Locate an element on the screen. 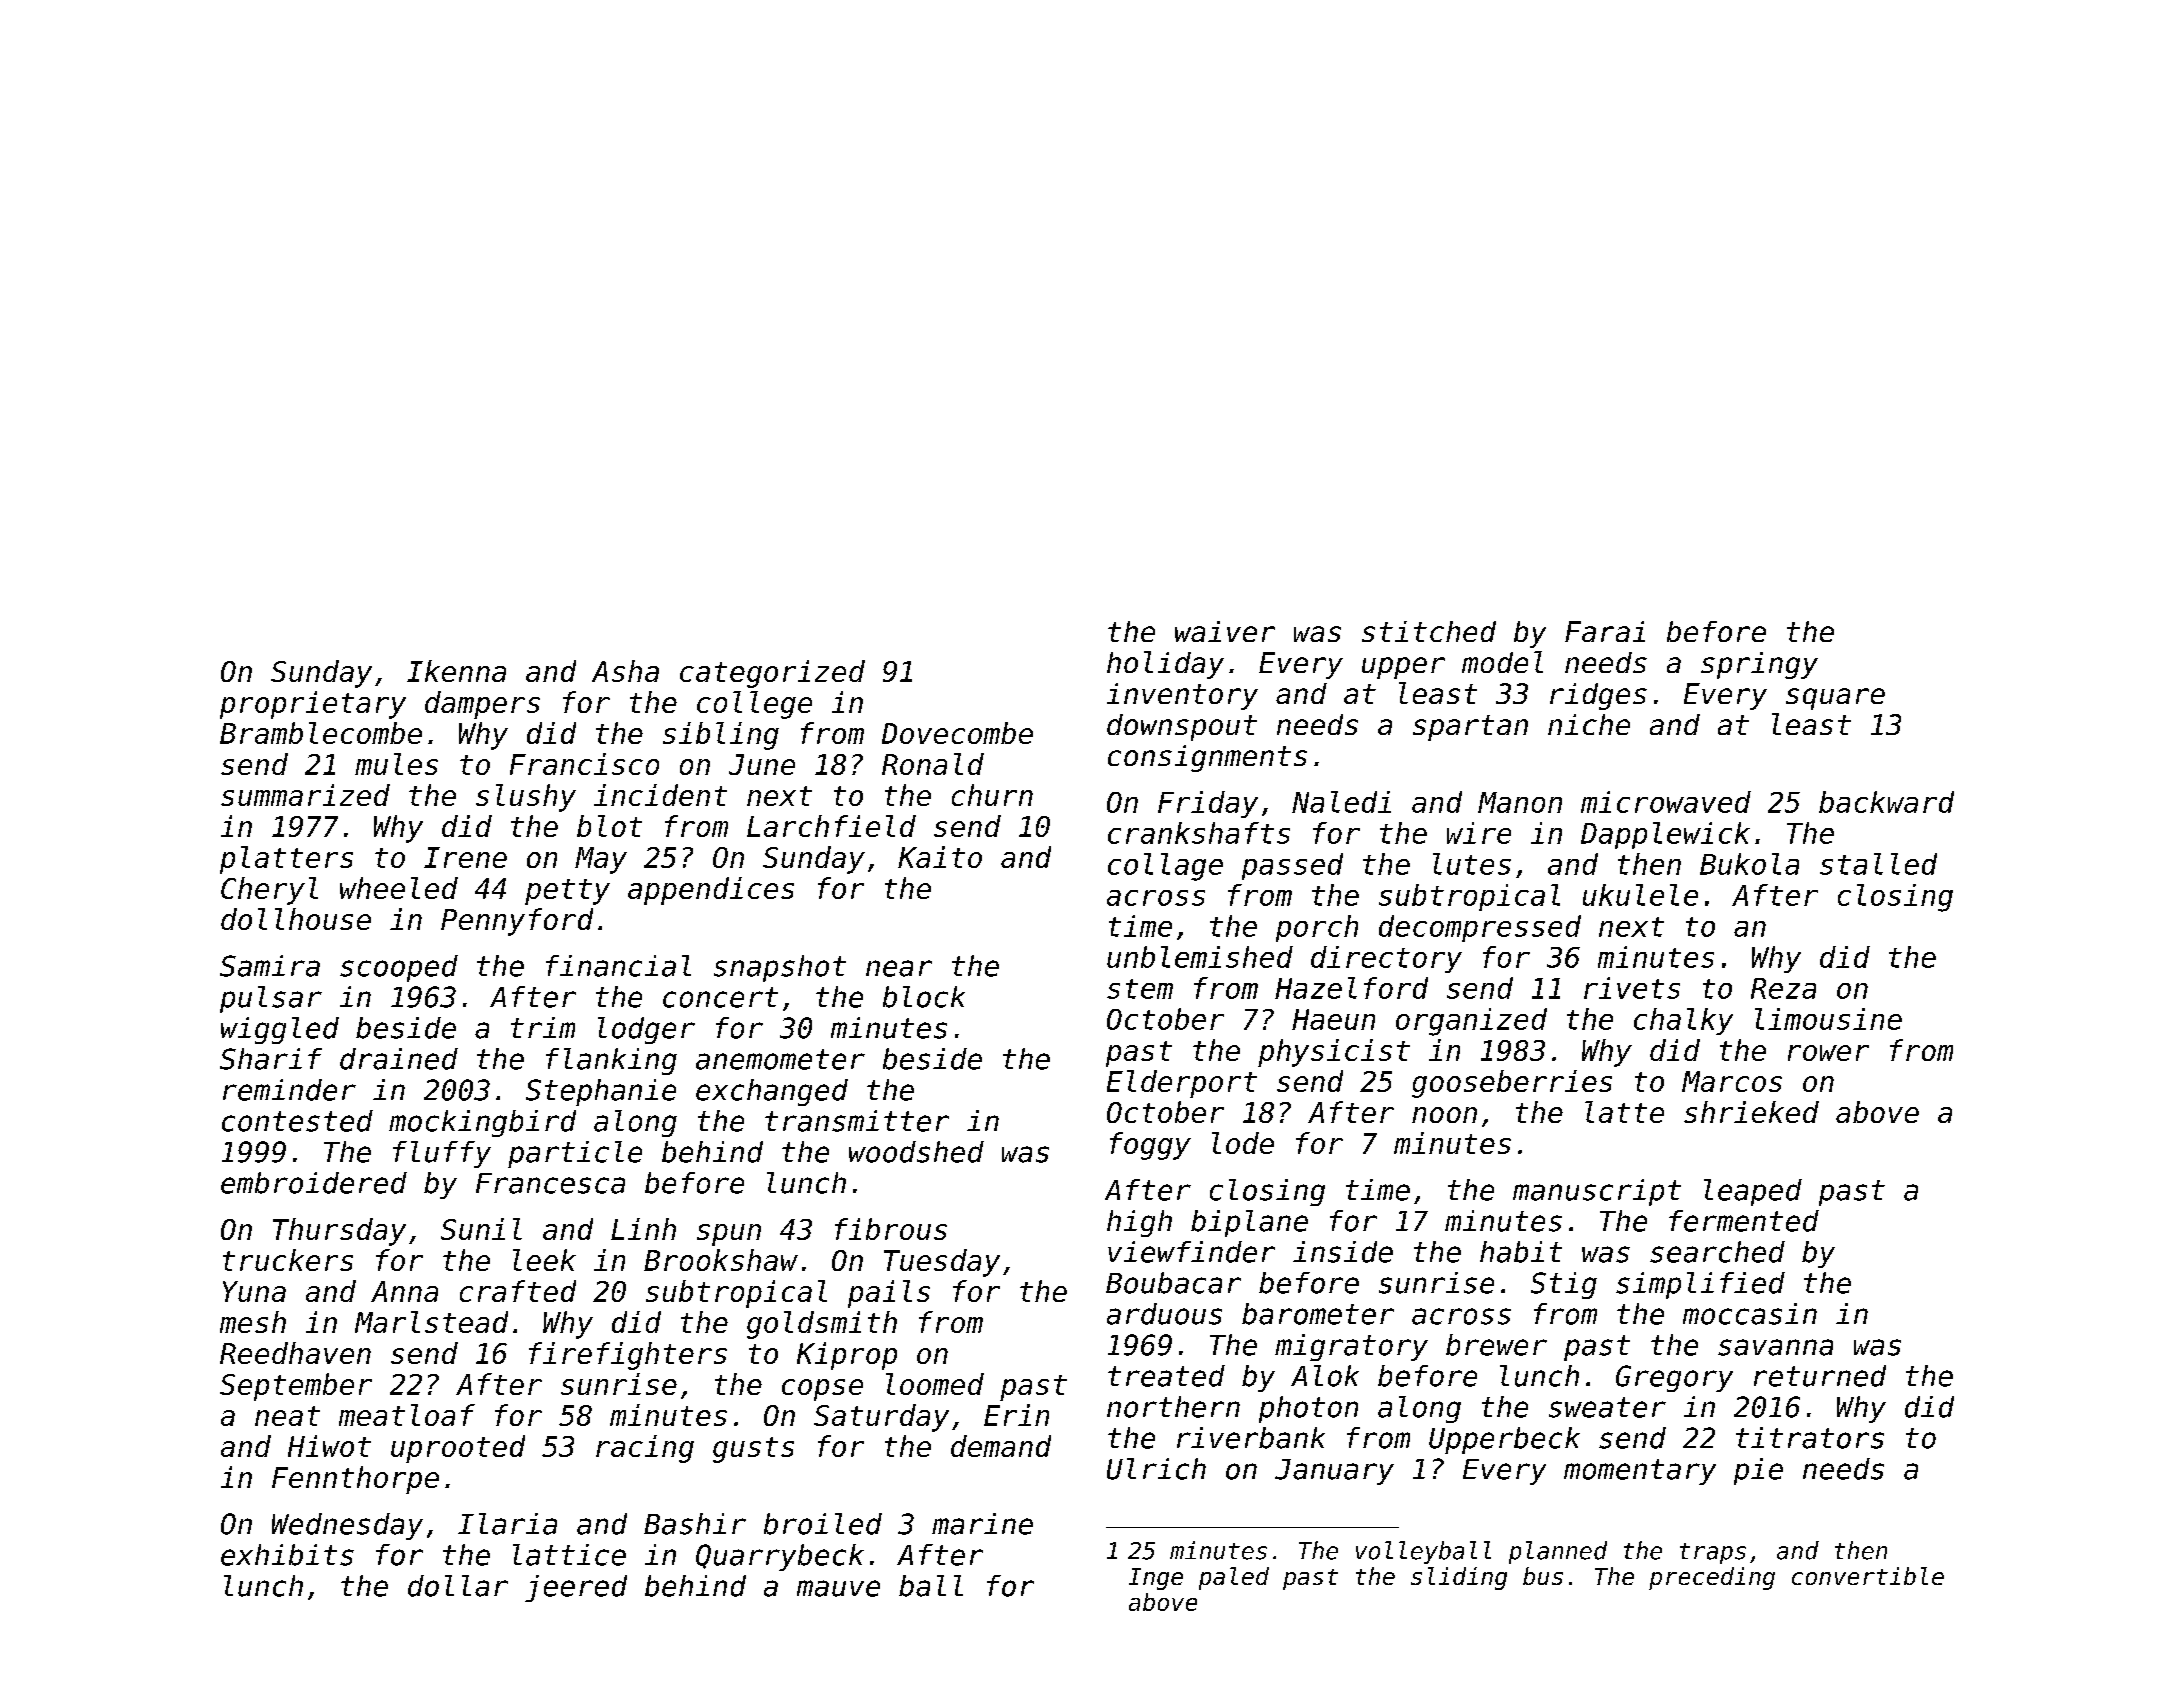 The image size is (2178, 1683). ukulele is located at coordinates (1640, 895).
